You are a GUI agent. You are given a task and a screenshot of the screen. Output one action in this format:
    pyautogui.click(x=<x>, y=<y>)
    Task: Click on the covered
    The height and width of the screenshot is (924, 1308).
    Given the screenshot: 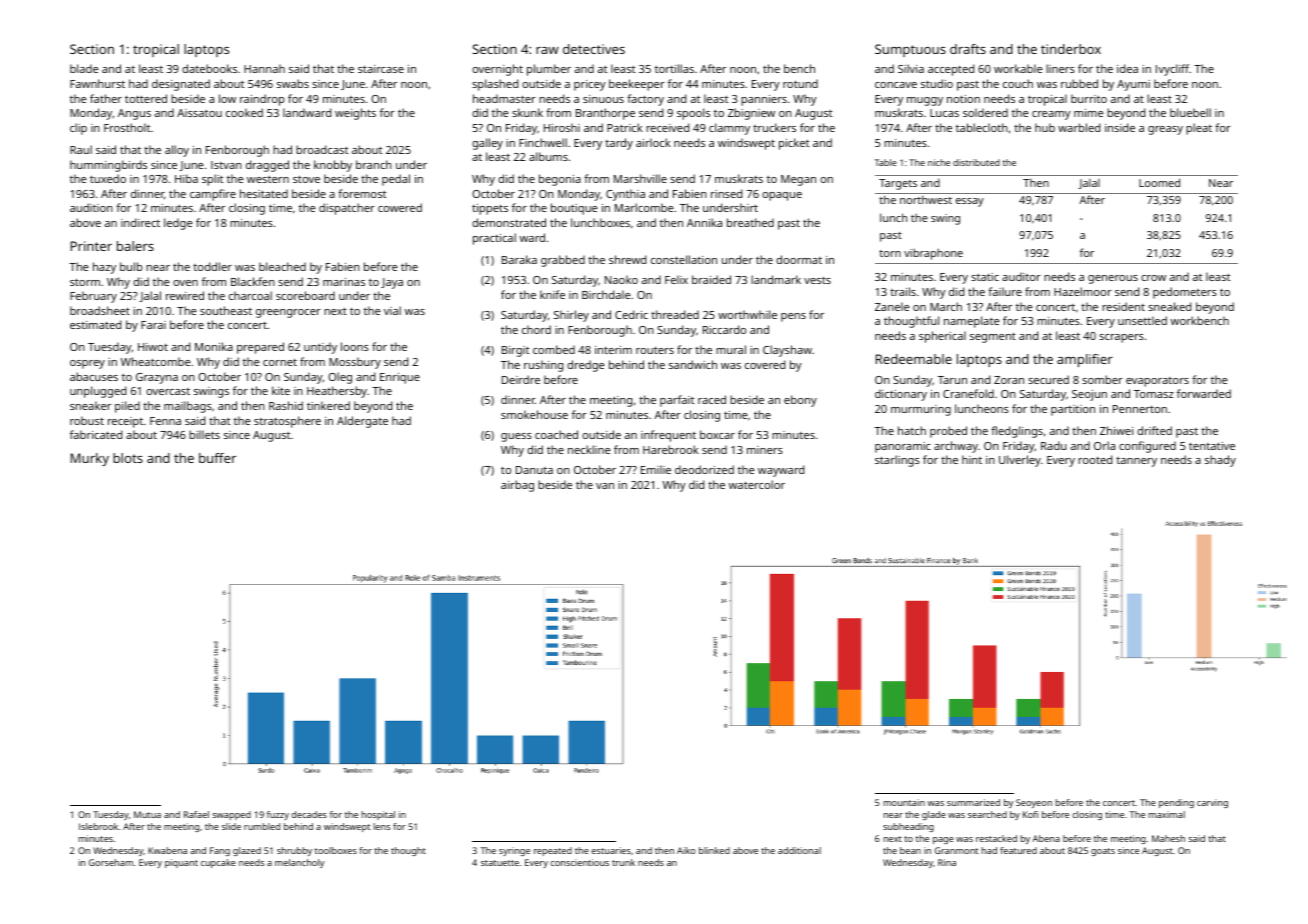 What is the action you would take?
    pyautogui.click(x=765, y=364)
